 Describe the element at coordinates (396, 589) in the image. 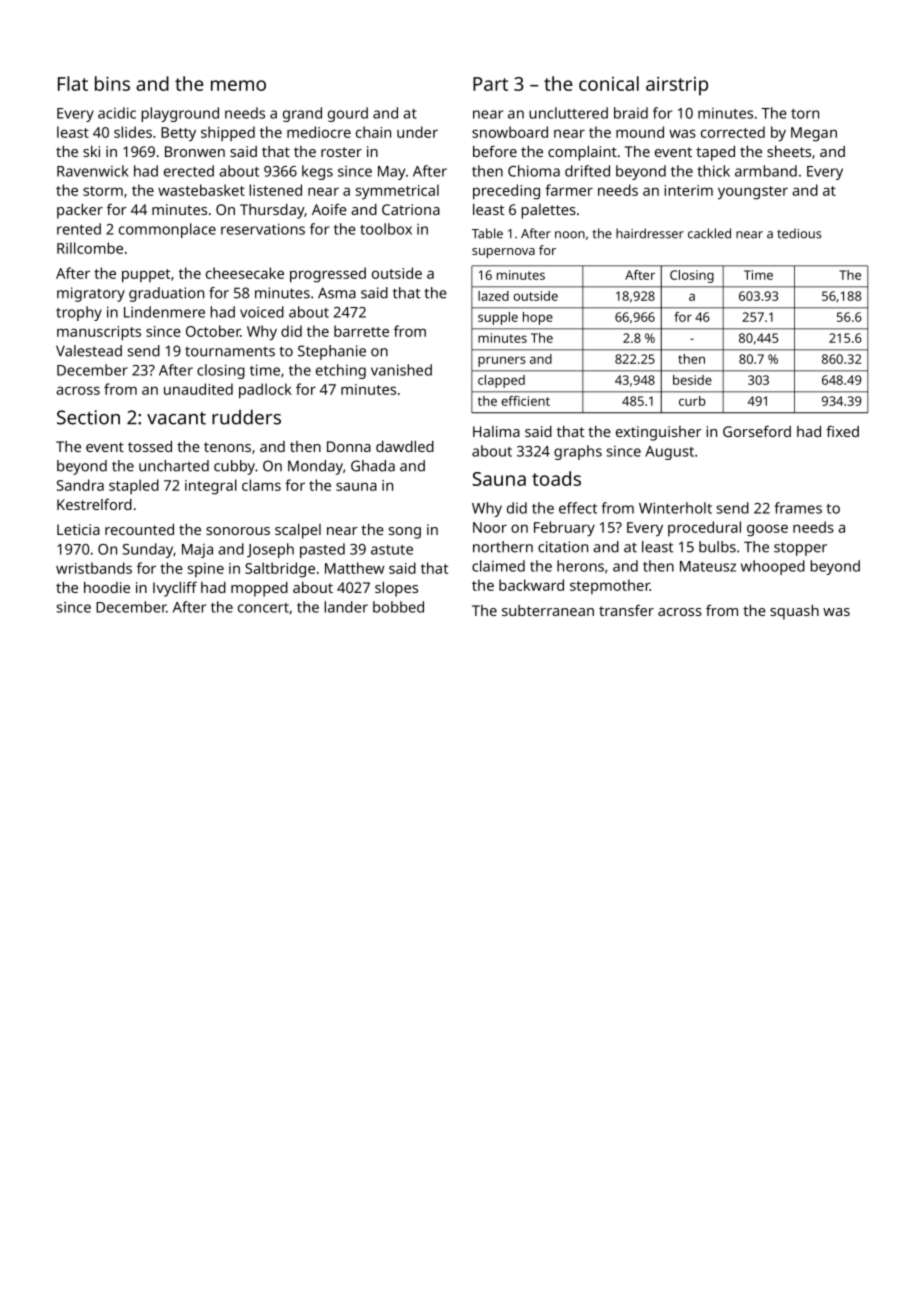

I see `slopes` at that location.
